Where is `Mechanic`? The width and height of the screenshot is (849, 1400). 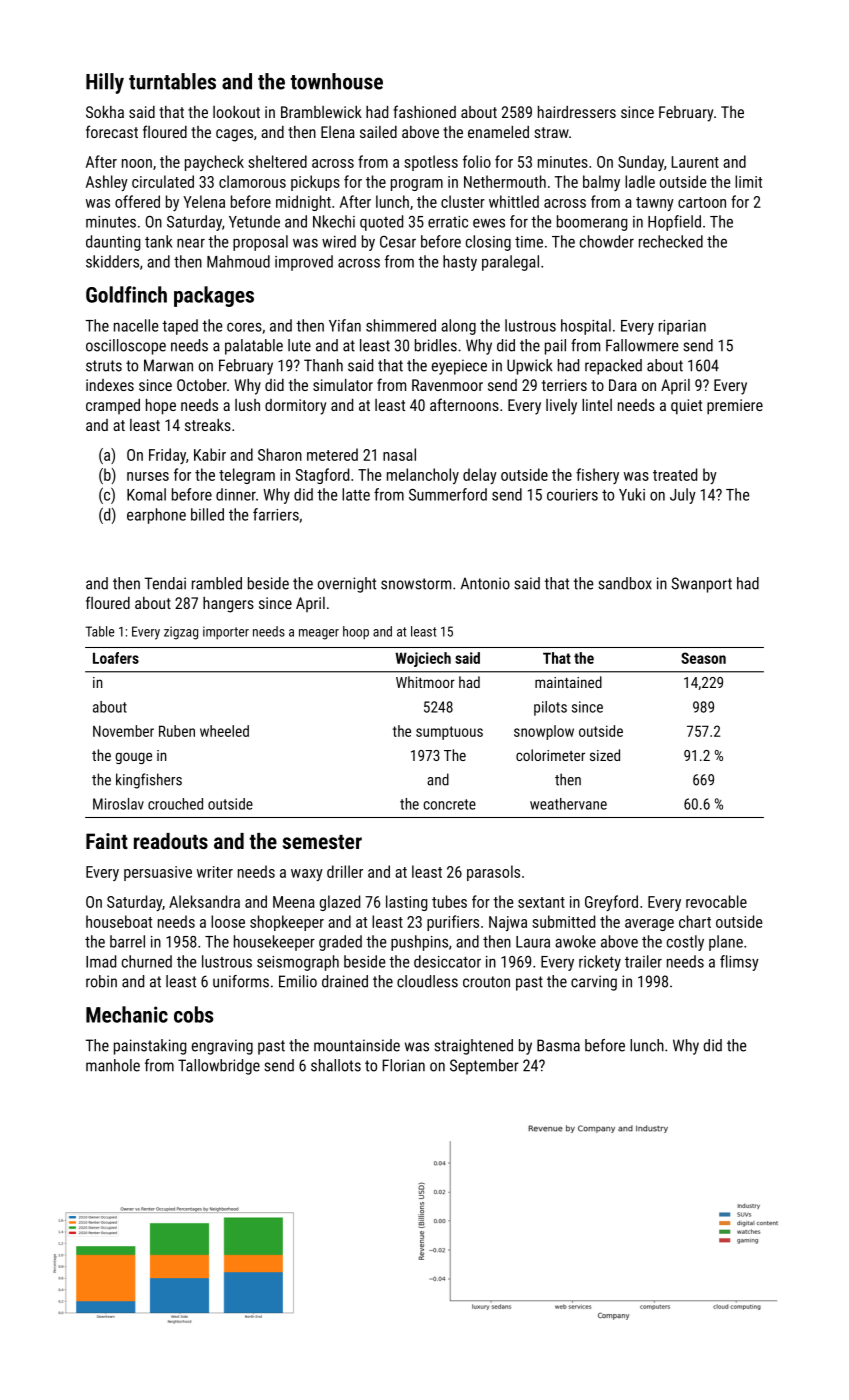 Mechanic is located at coordinates (127, 1014).
